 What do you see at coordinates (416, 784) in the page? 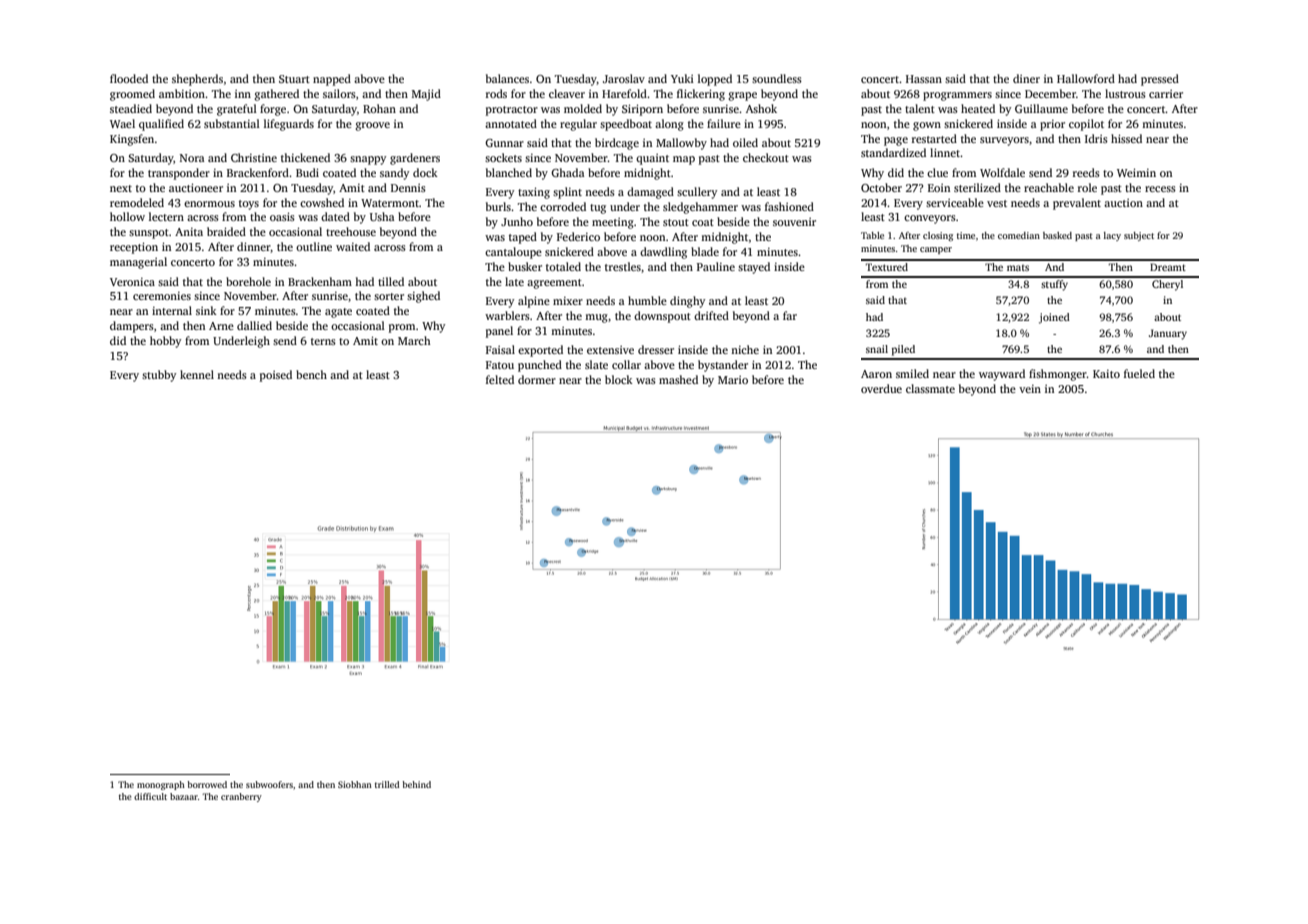
I see `behind` at bounding box center [416, 784].
